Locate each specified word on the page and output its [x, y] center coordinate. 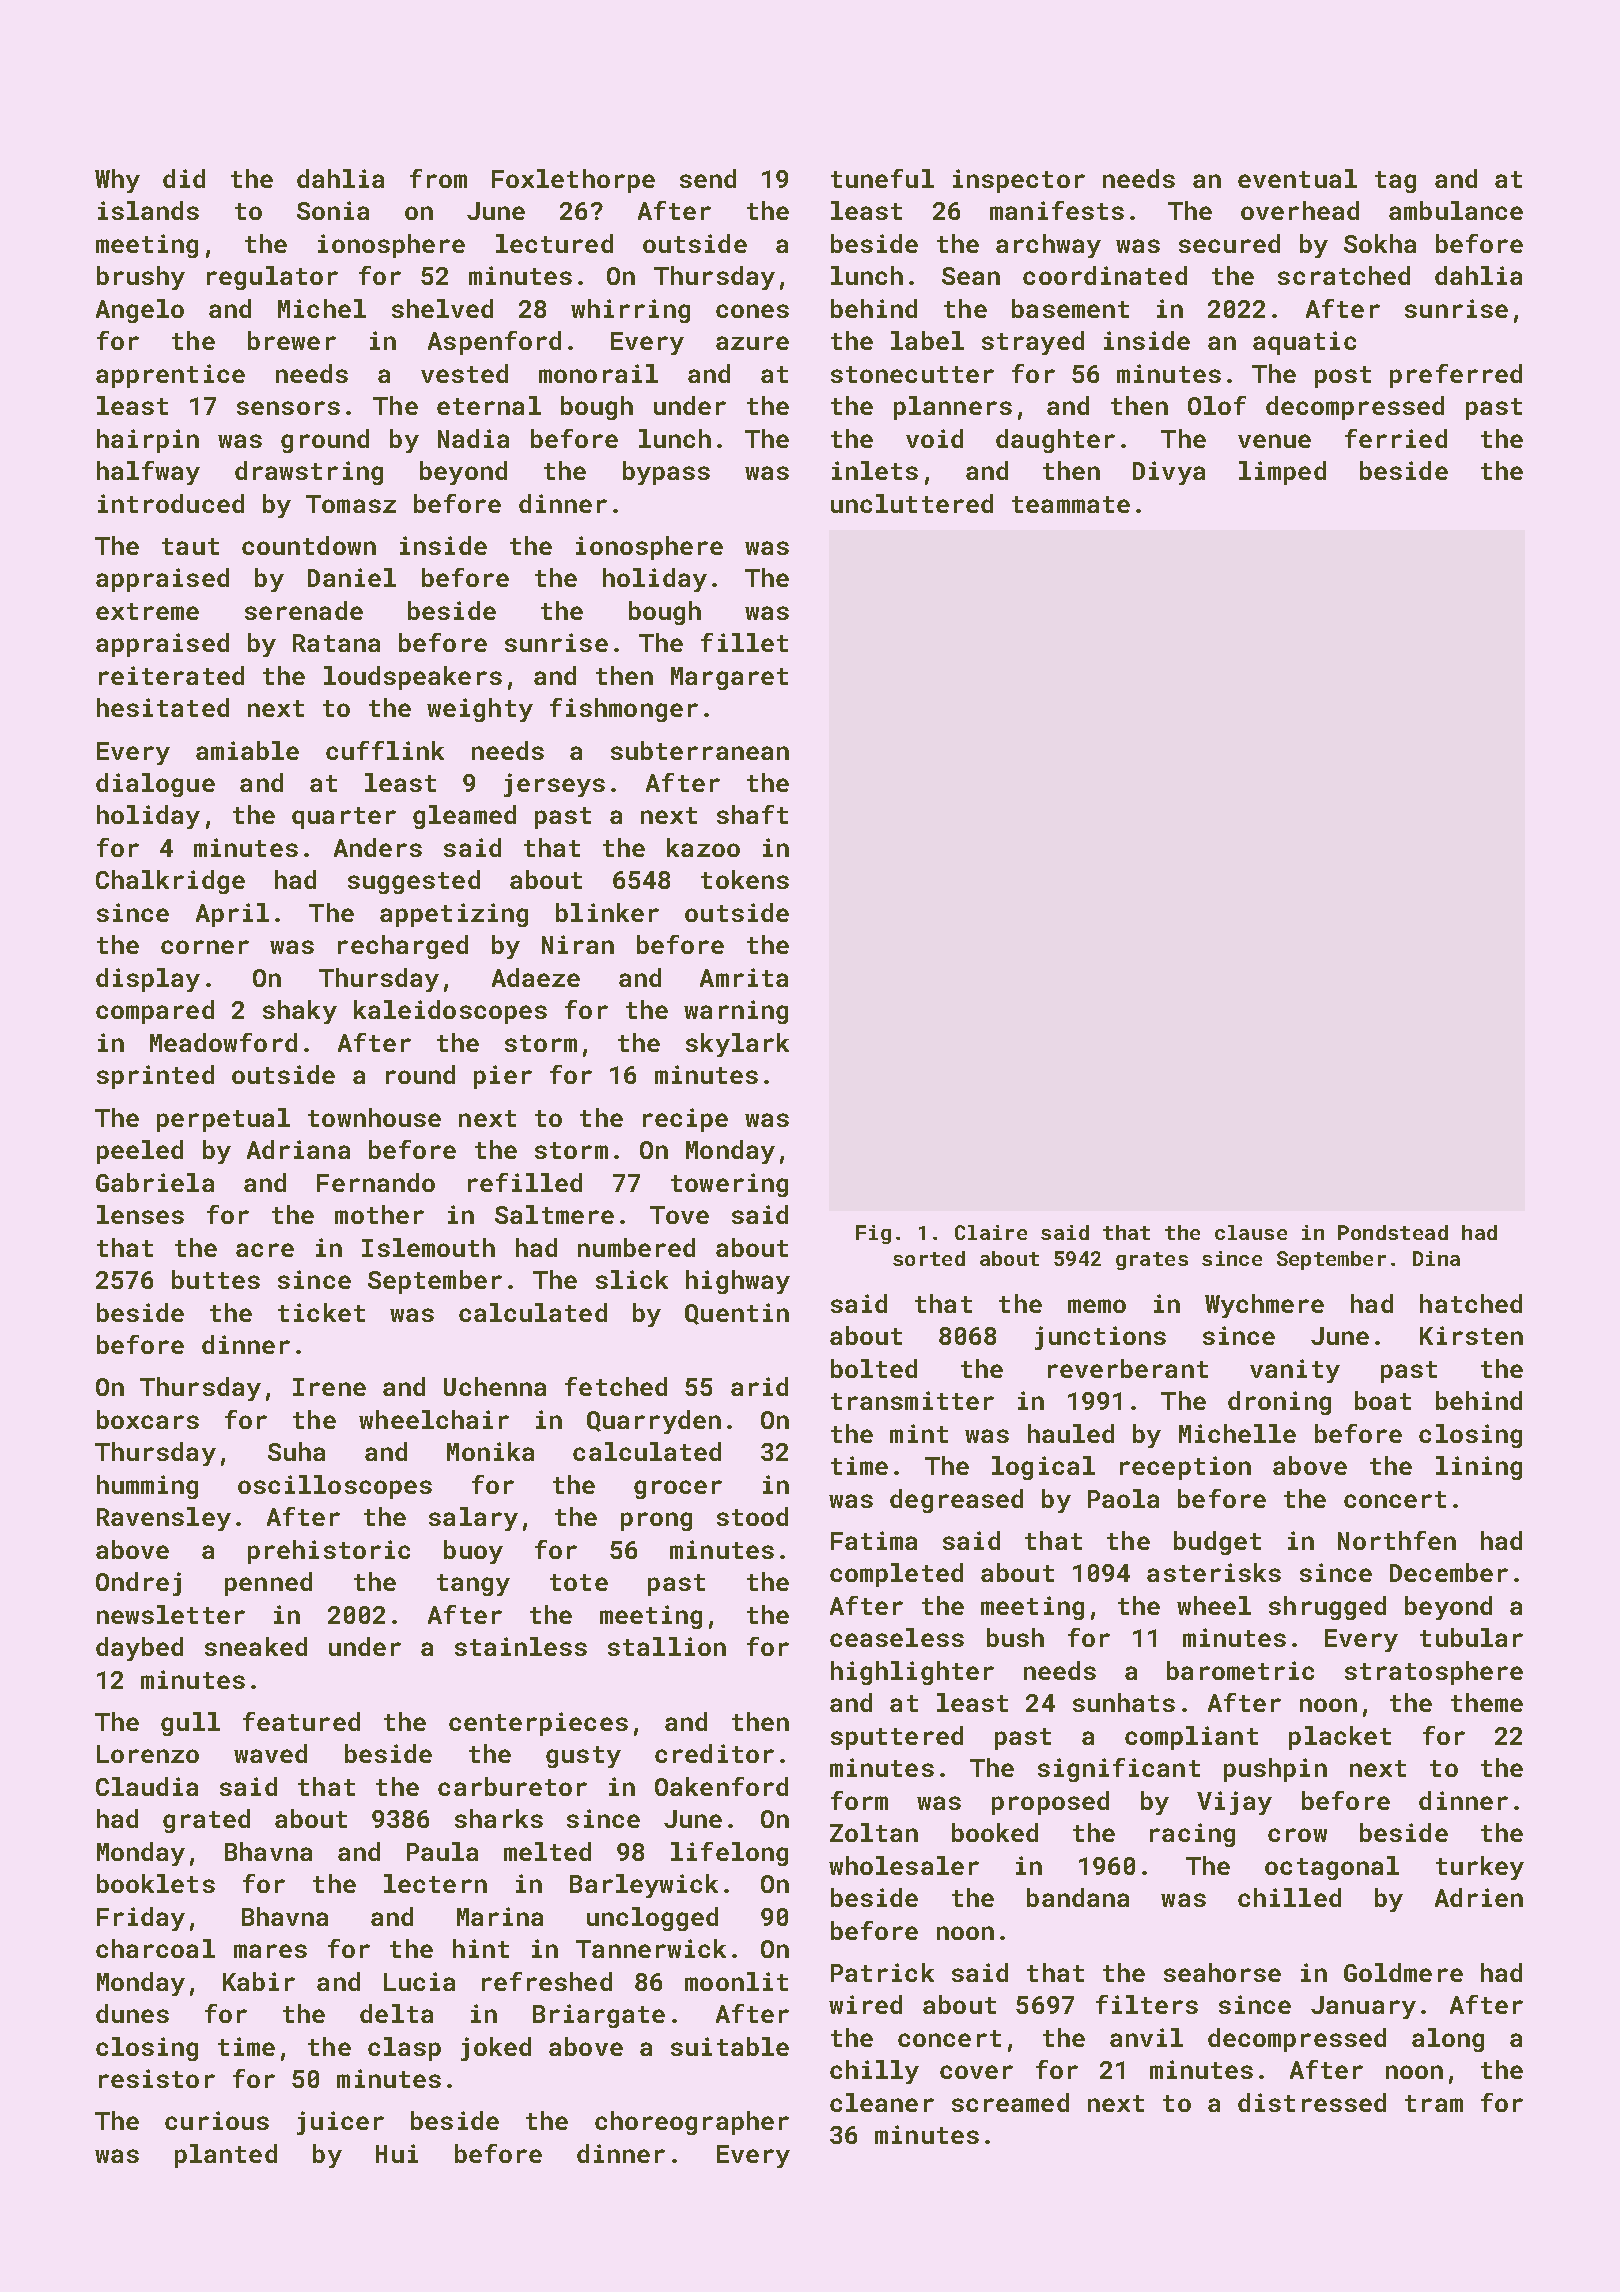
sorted [929, 1258]
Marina [500, 1916]
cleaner [882, 2102]
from [438, 178]
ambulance [1456, 210]
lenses [140, 1214]
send [708, 178]
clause [1251, 1232]
